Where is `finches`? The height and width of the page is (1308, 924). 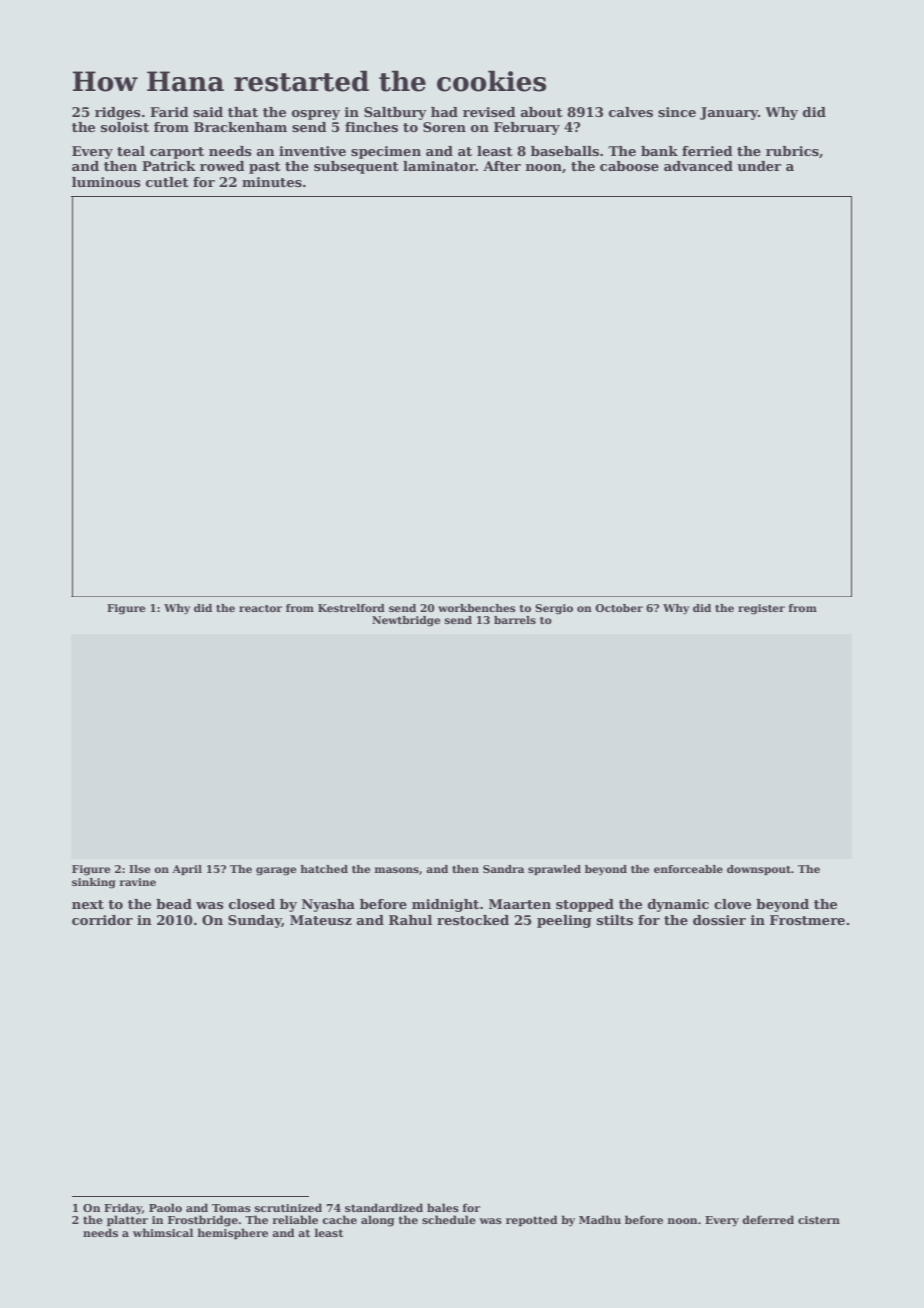 finches is located at coordinates (371, 127).
